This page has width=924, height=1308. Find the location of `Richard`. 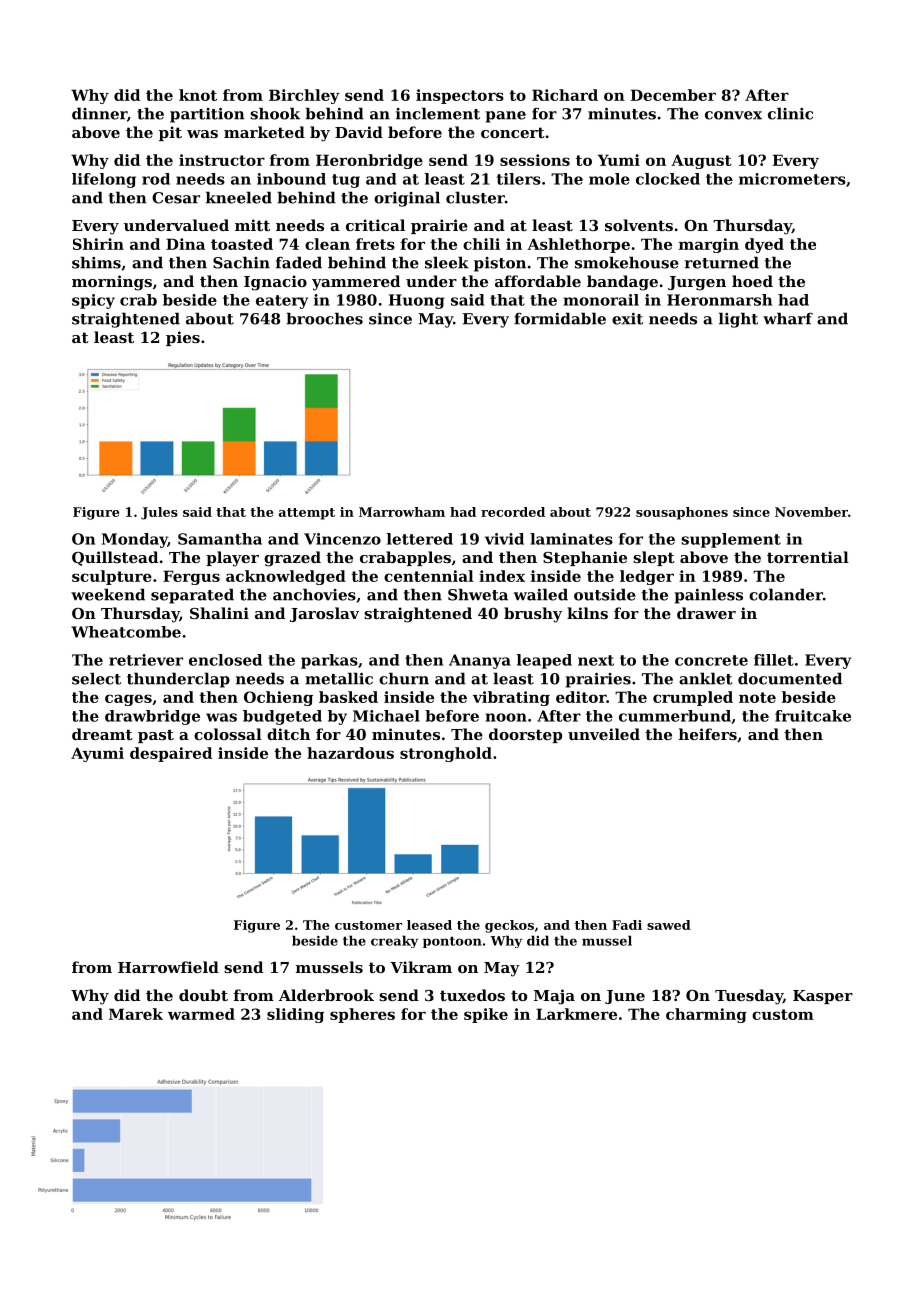

Richard is located at coordinates (565, 95).
